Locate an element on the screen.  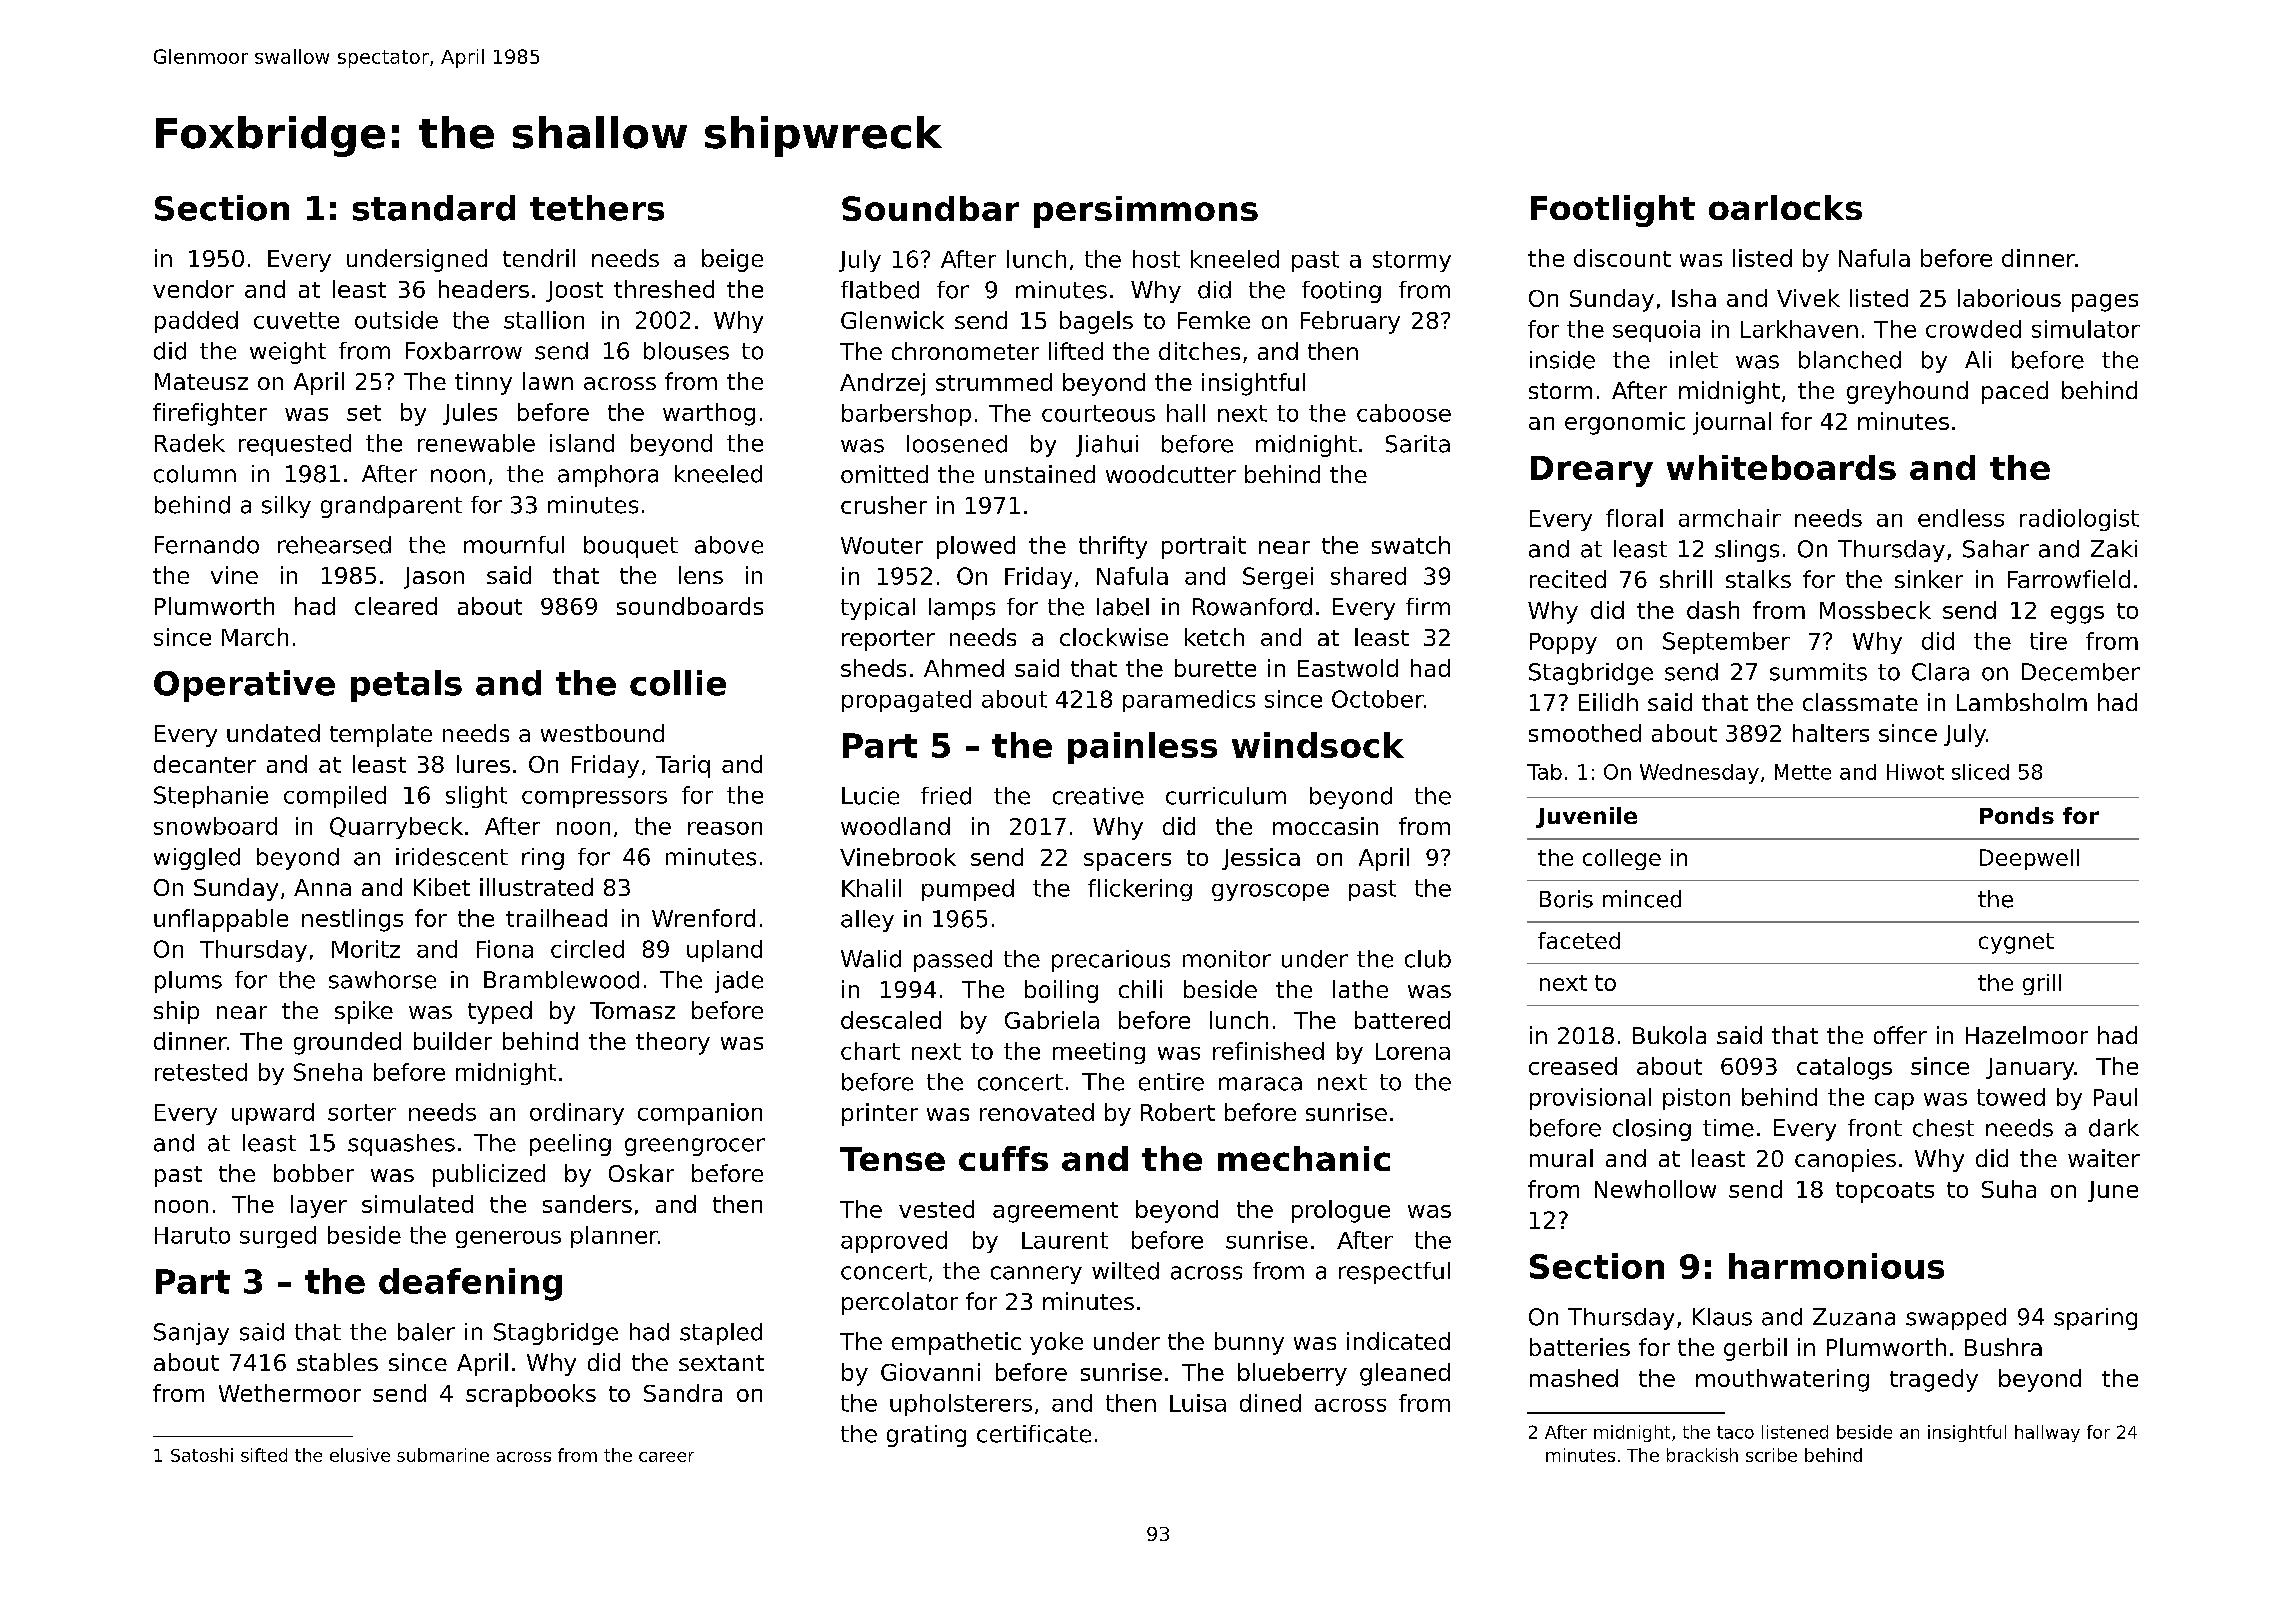
January is located at coordinates (2030, 1069).
